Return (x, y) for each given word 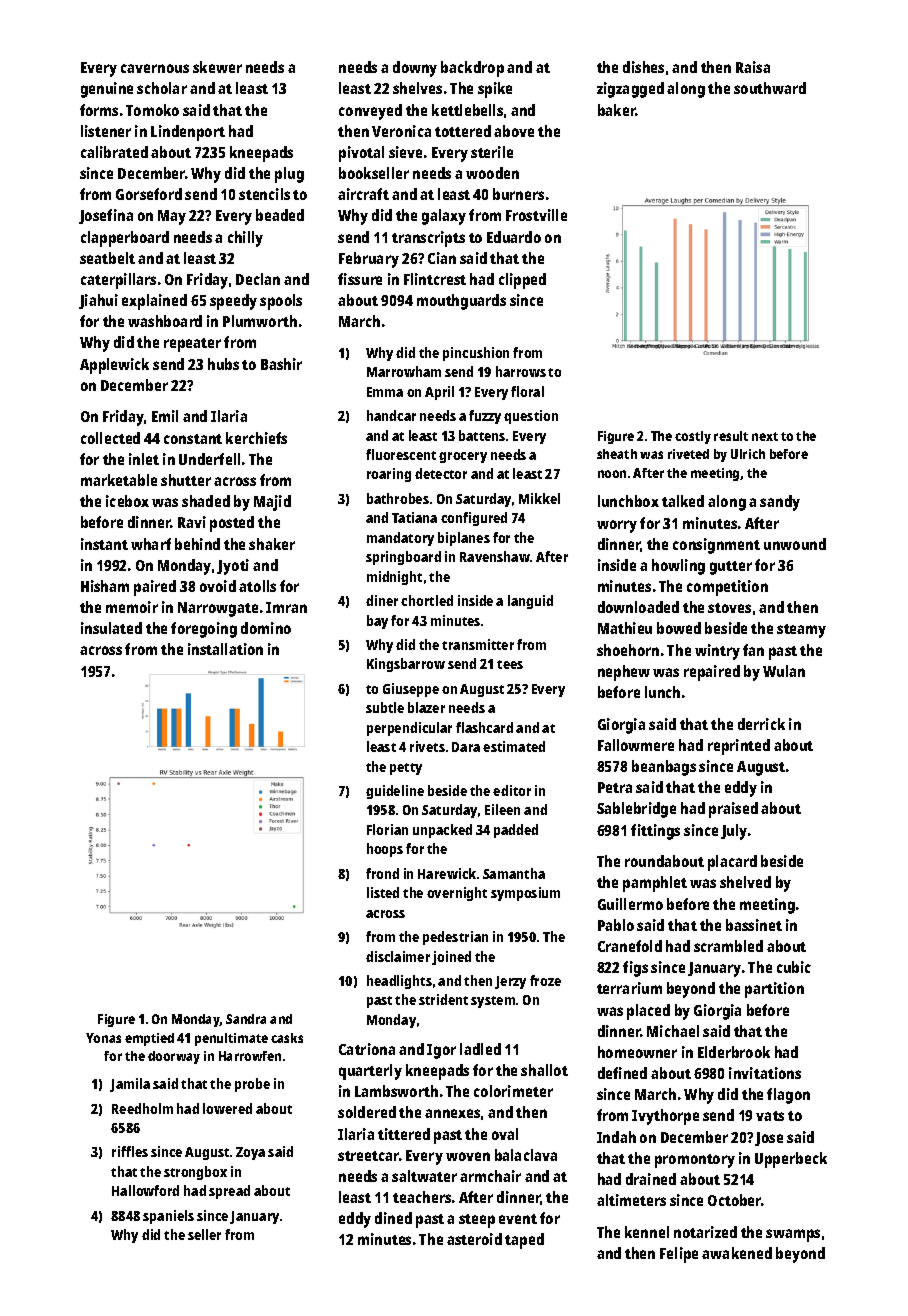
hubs (223, 364)
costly (693, 437)
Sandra (246, 1019)
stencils (264, 194)
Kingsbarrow (406, 665)
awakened (737, 1253)
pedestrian (455, 938)
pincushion (476, 354)
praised (733, 810)
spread (229, 1192)
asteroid (474, 1239)
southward (770, 88)
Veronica (401, 131)
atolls (257, 586)
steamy (801, 631)
